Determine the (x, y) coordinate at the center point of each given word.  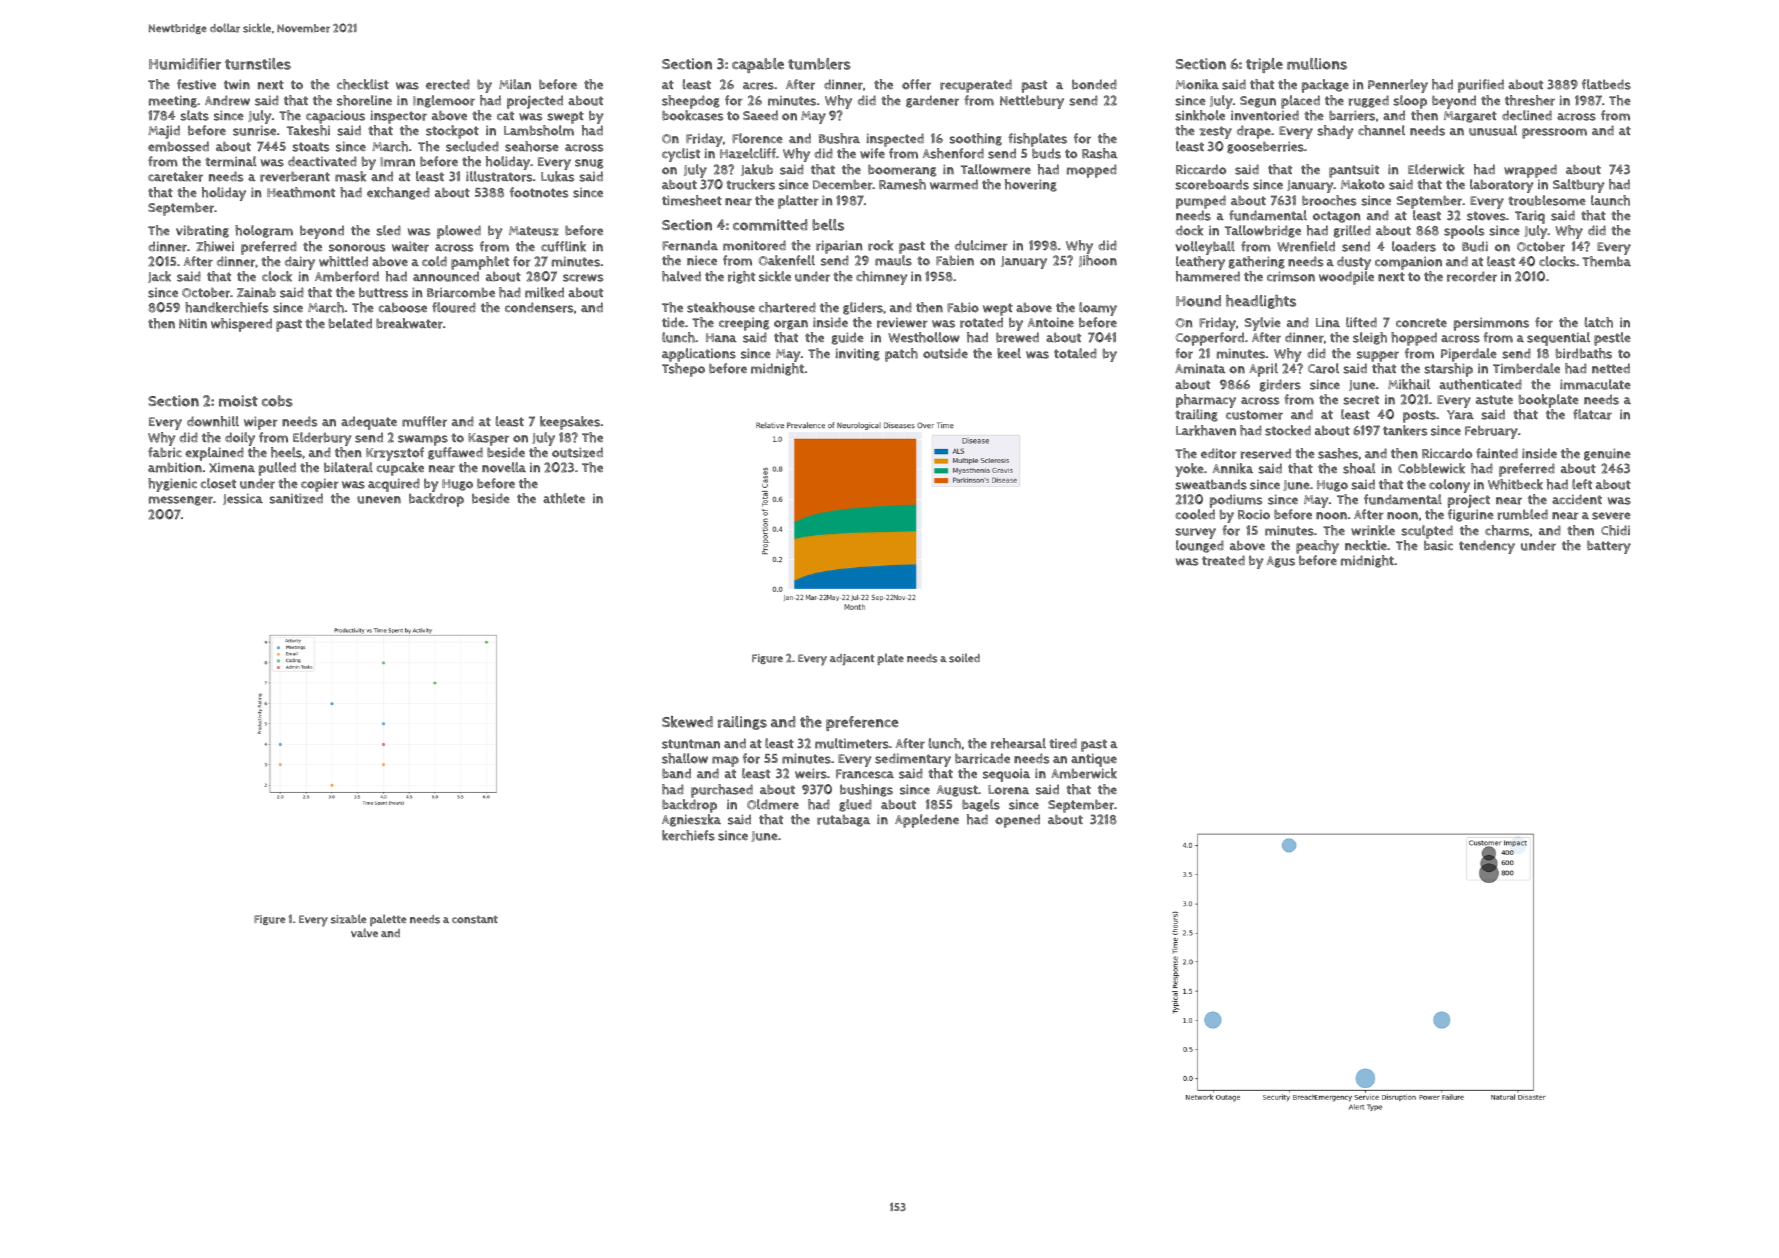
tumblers (819, 64)
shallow (685, 758)
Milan (515, 84)
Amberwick (1084, 773)
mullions (1317, 64)
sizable (348, 919)
